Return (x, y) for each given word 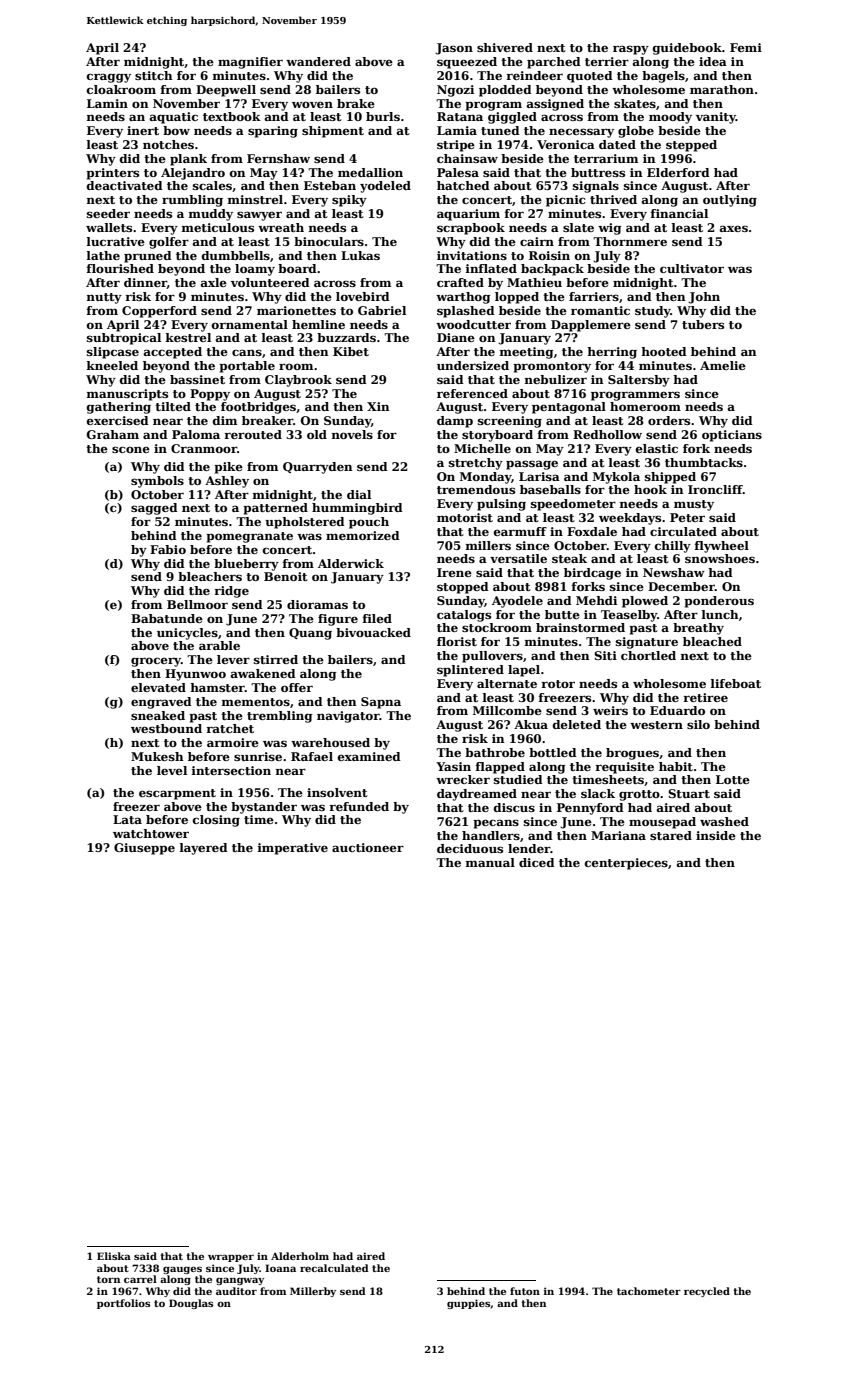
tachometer (649, 1291)
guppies (468, 1304)
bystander (264, 808)
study (653, 312)
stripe (456, 146)
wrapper (231, 1258)
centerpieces (626, 864)
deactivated (125, 185)
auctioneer (368, 847)
